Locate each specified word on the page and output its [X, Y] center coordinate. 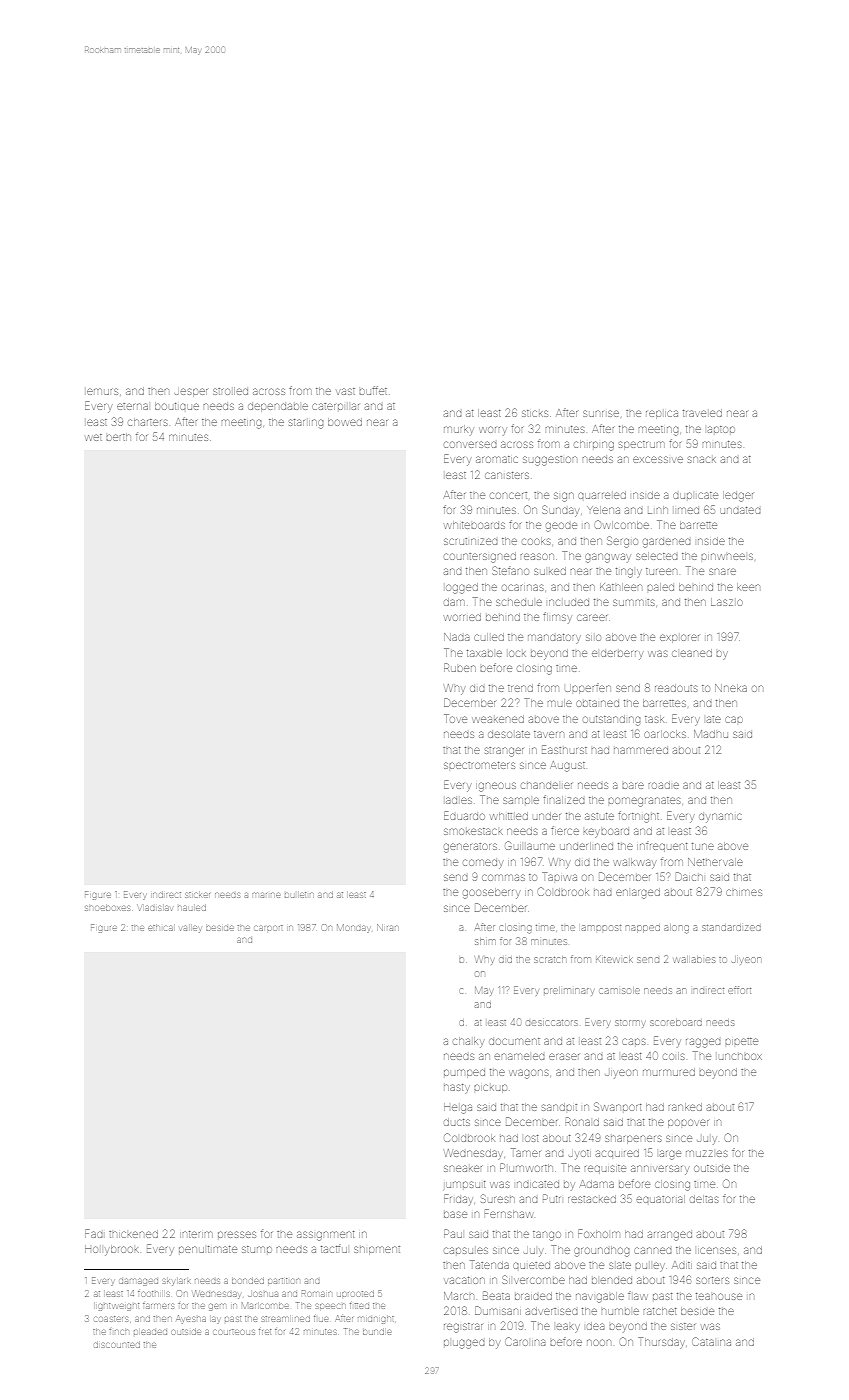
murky [459, 429]
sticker [197, 895]
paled [660, 587]
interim [195, 1234]
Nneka [731, 688]
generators [470, 848]
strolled [230, 391]
